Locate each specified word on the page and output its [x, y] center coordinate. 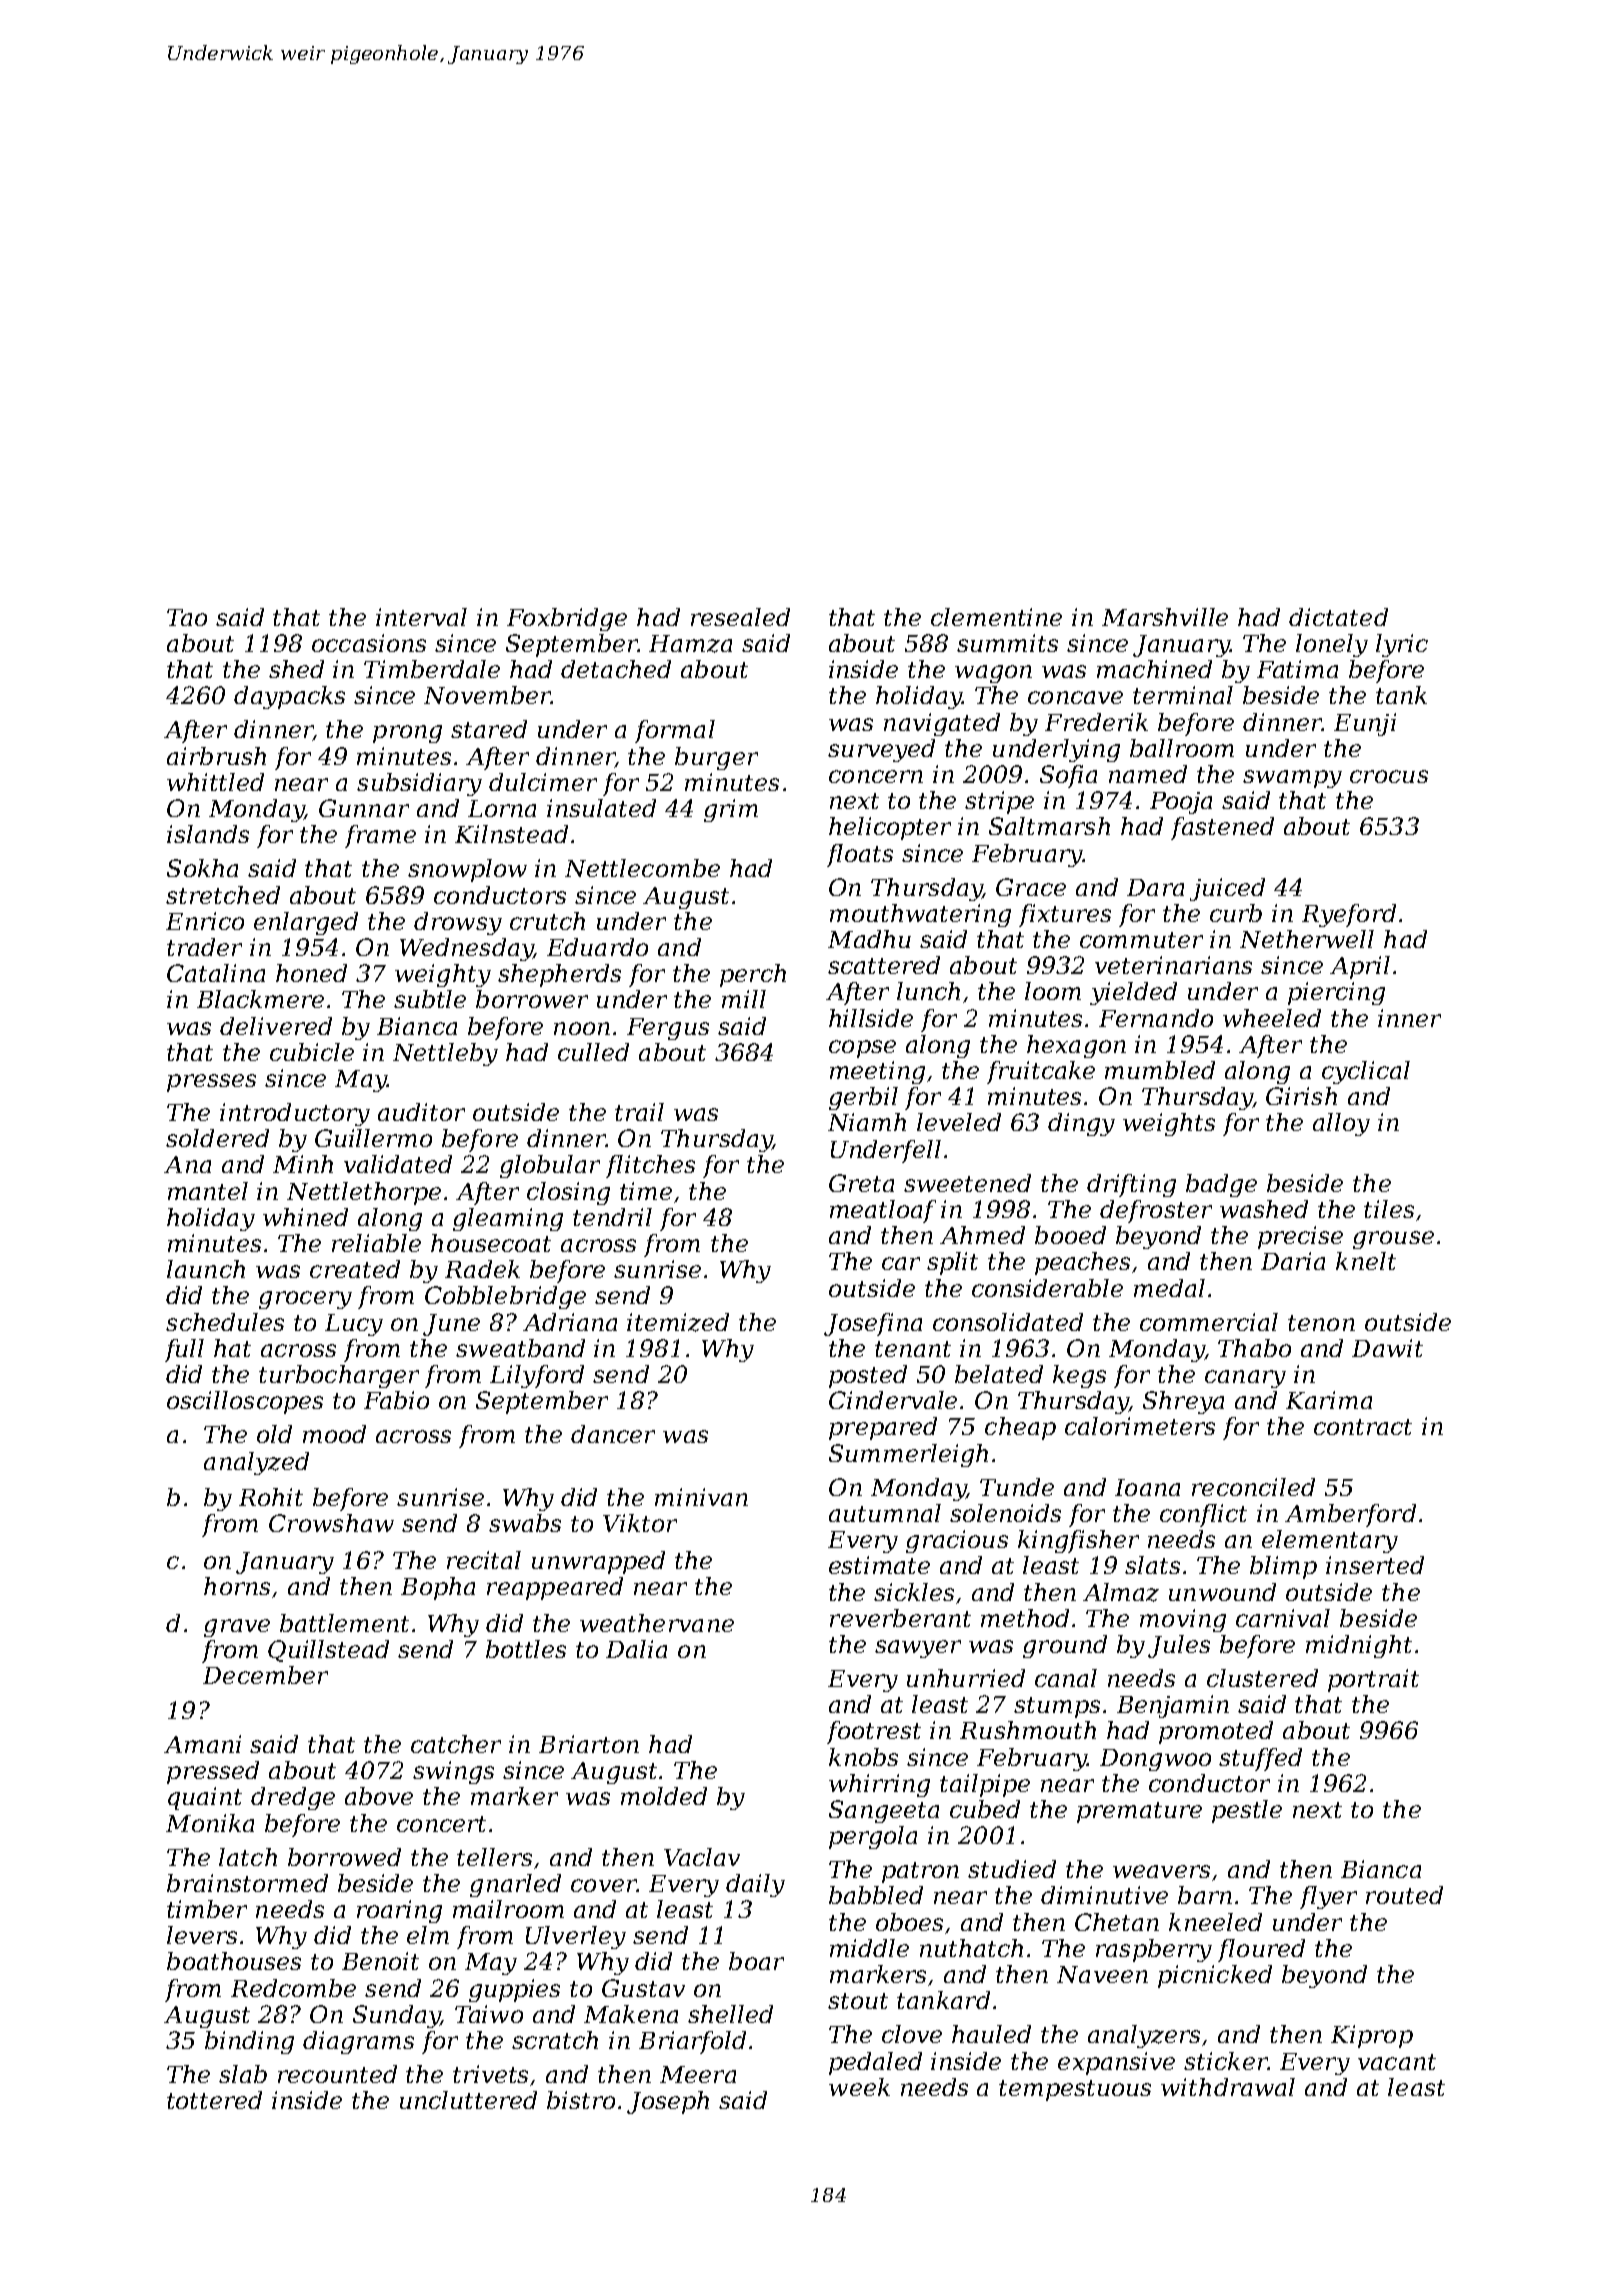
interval [421, 617]
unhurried [966, 1678]
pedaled [875, 2063]
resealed [740, 617]
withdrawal [1228, 2087]
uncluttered [468, 2100]
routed [1404, 1895]
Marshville [1165, 617]
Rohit [271, 1497]
